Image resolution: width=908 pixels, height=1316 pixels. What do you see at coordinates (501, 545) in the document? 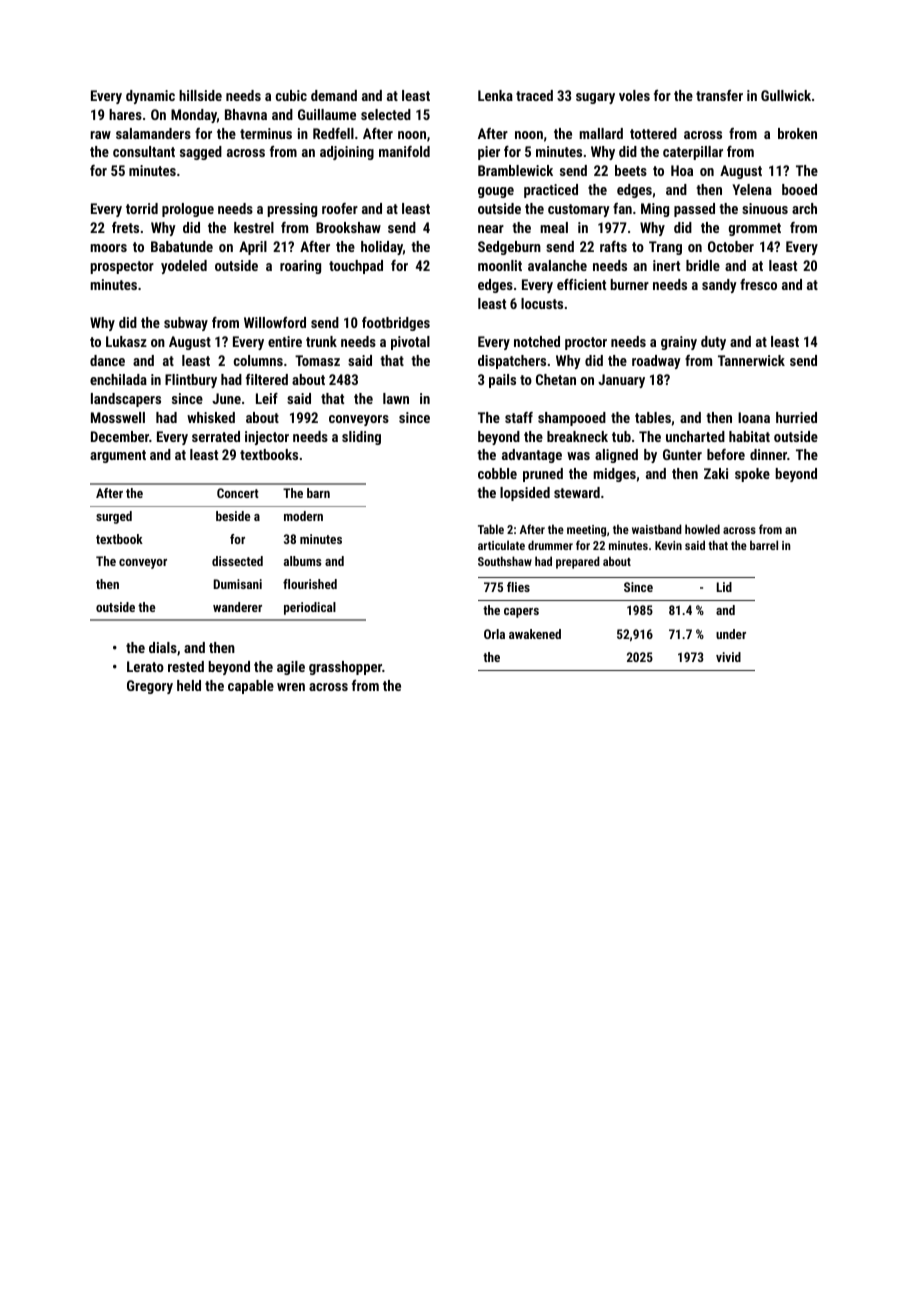
I see `articulate` at bounding box center [501, 545].
